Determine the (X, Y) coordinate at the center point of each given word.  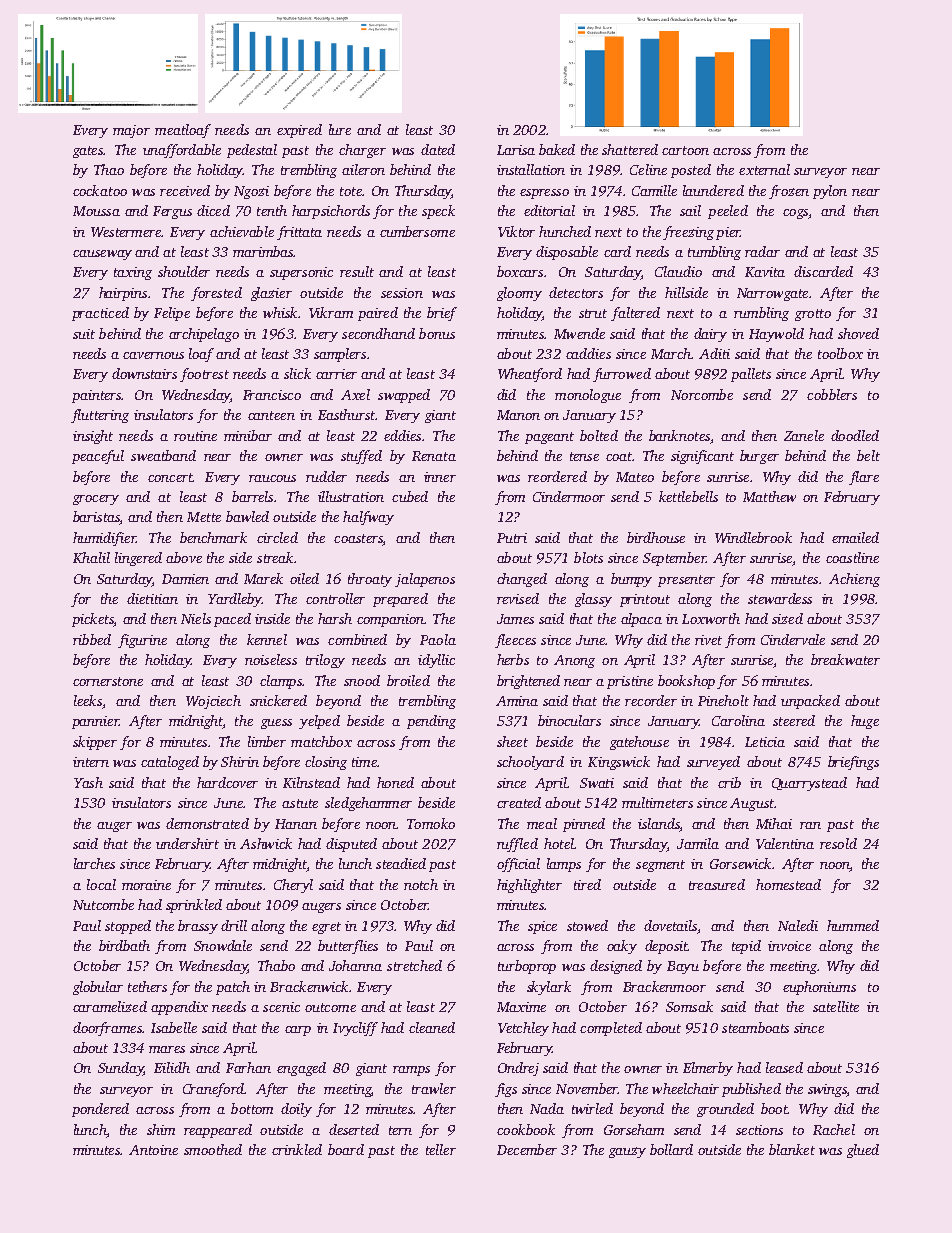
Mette (204, 517)
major (131, 131)
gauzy (627, 1152)
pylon (830, 192)
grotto (813, 315)
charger (362, 151)
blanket (792, 1149)
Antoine (153, 1150)
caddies (588, 353)
